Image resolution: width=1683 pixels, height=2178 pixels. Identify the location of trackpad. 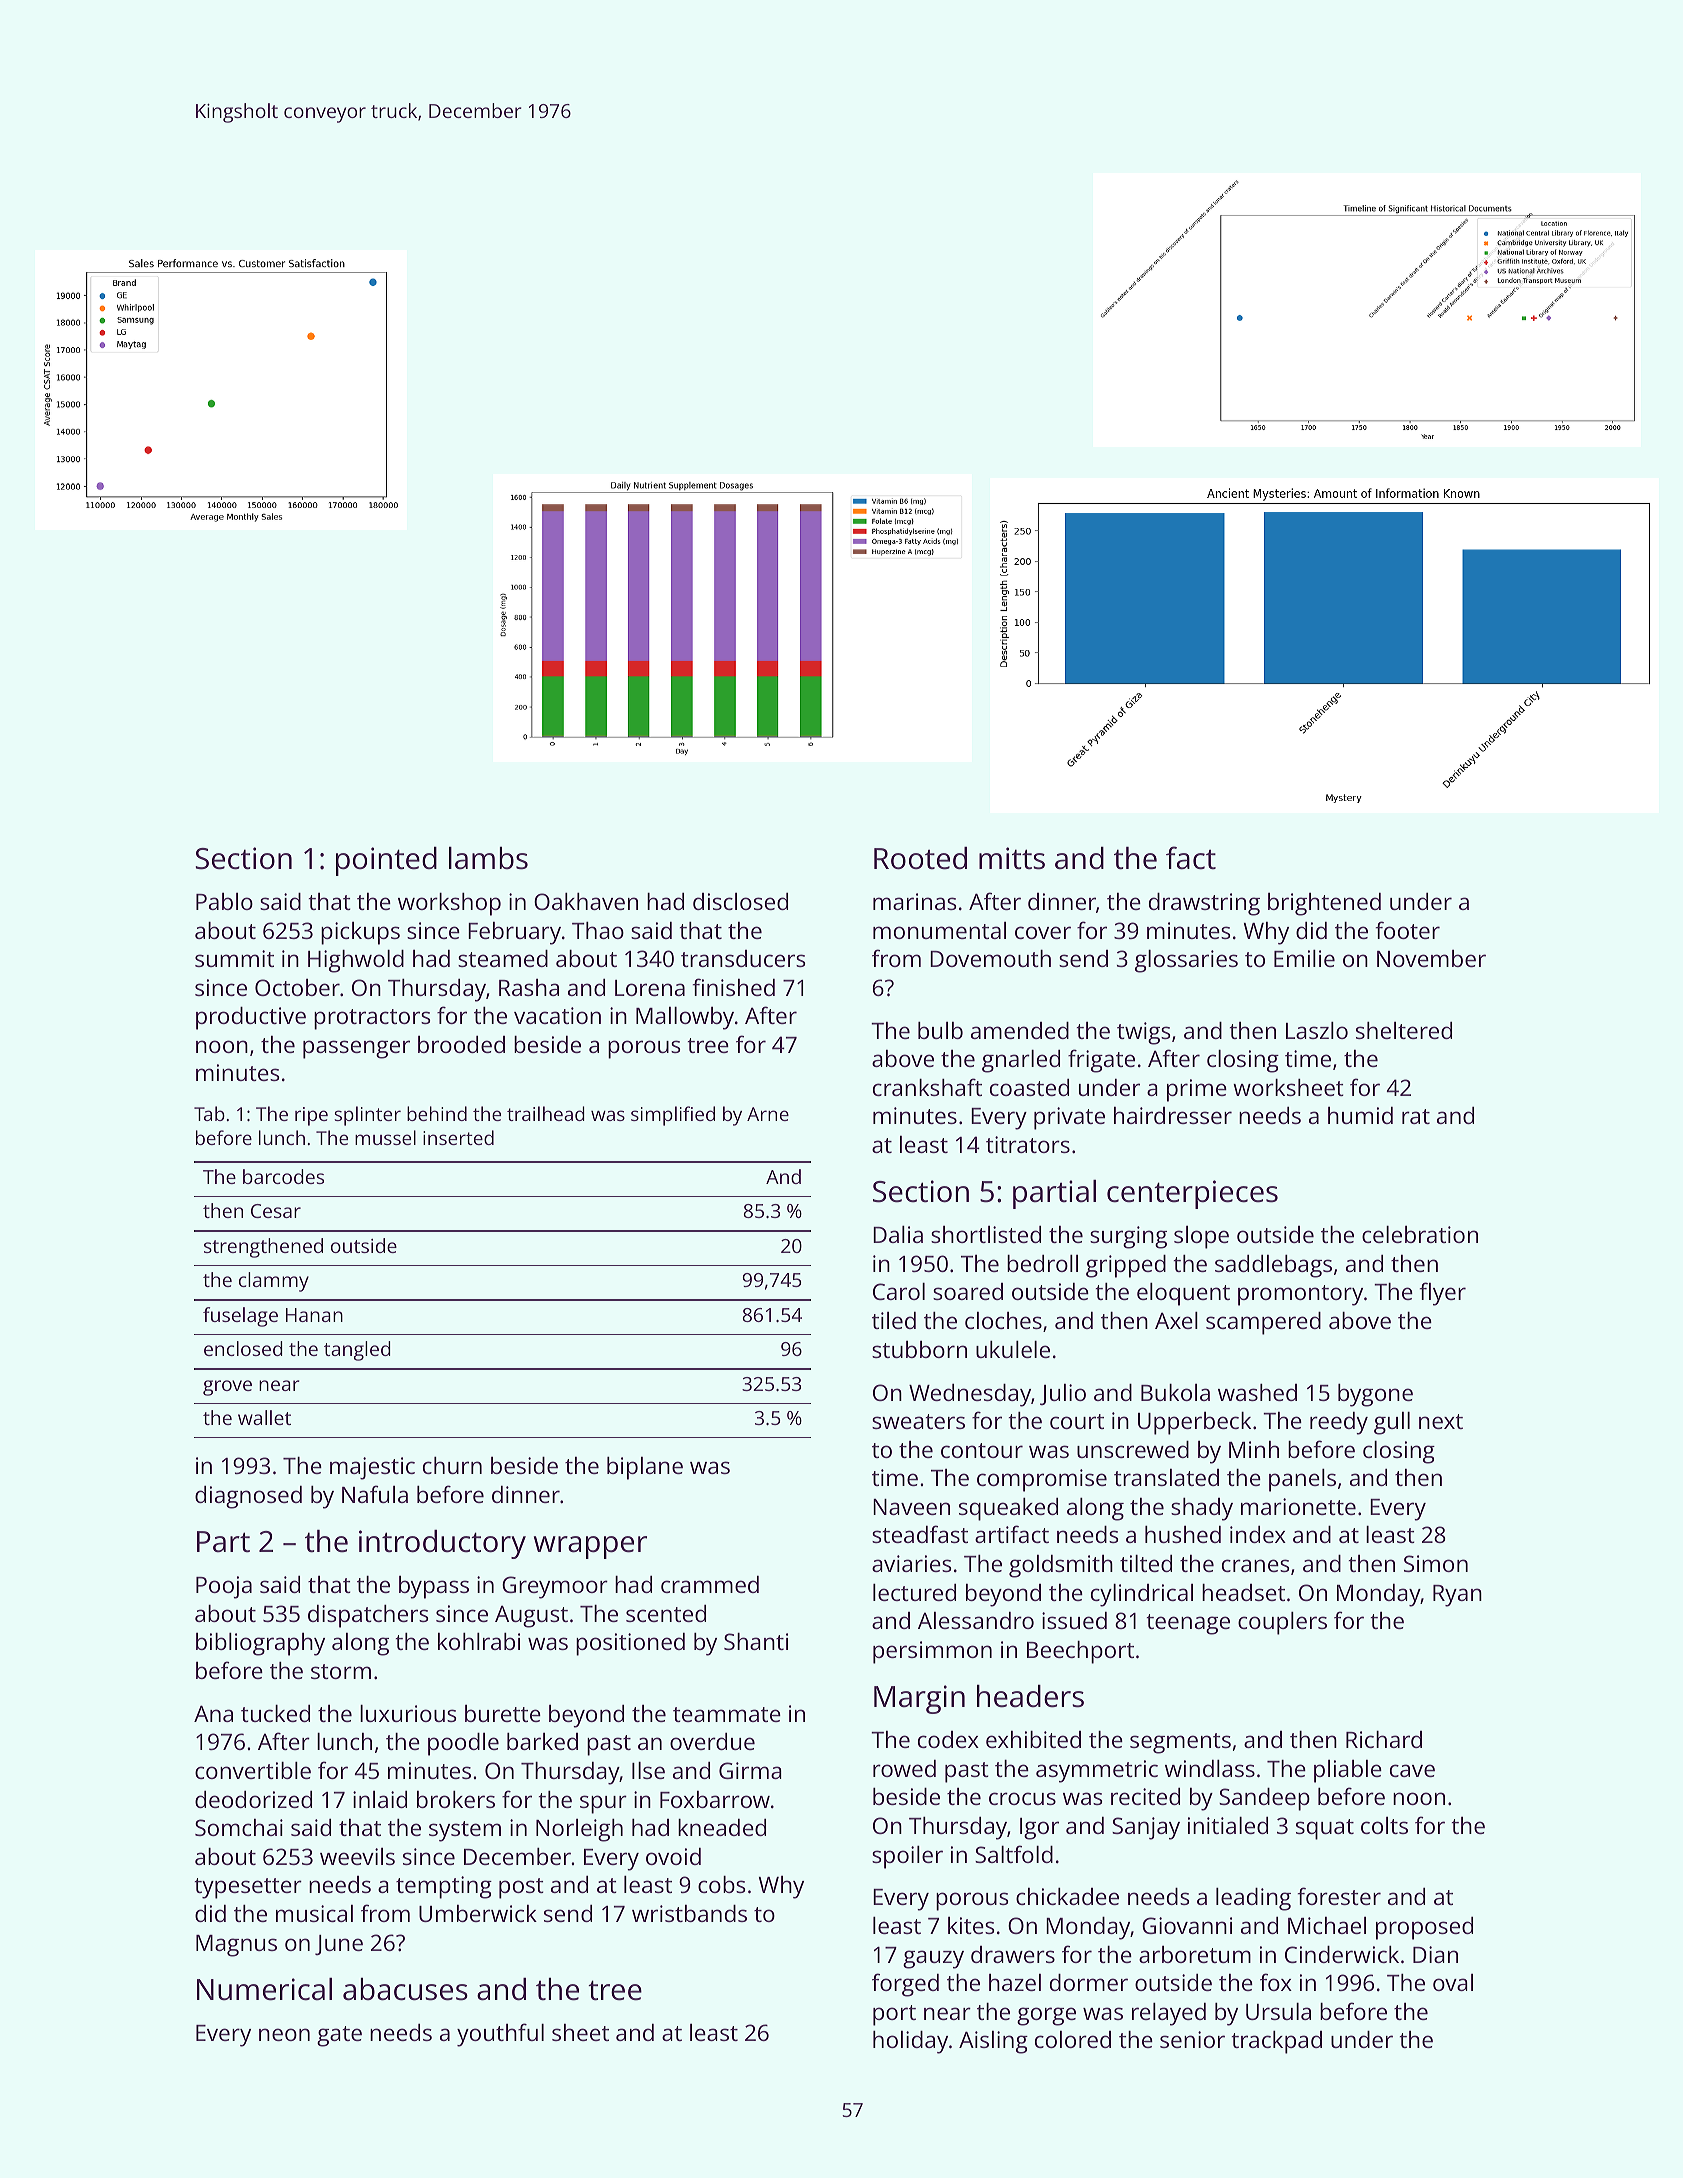
(1276, 2042).
